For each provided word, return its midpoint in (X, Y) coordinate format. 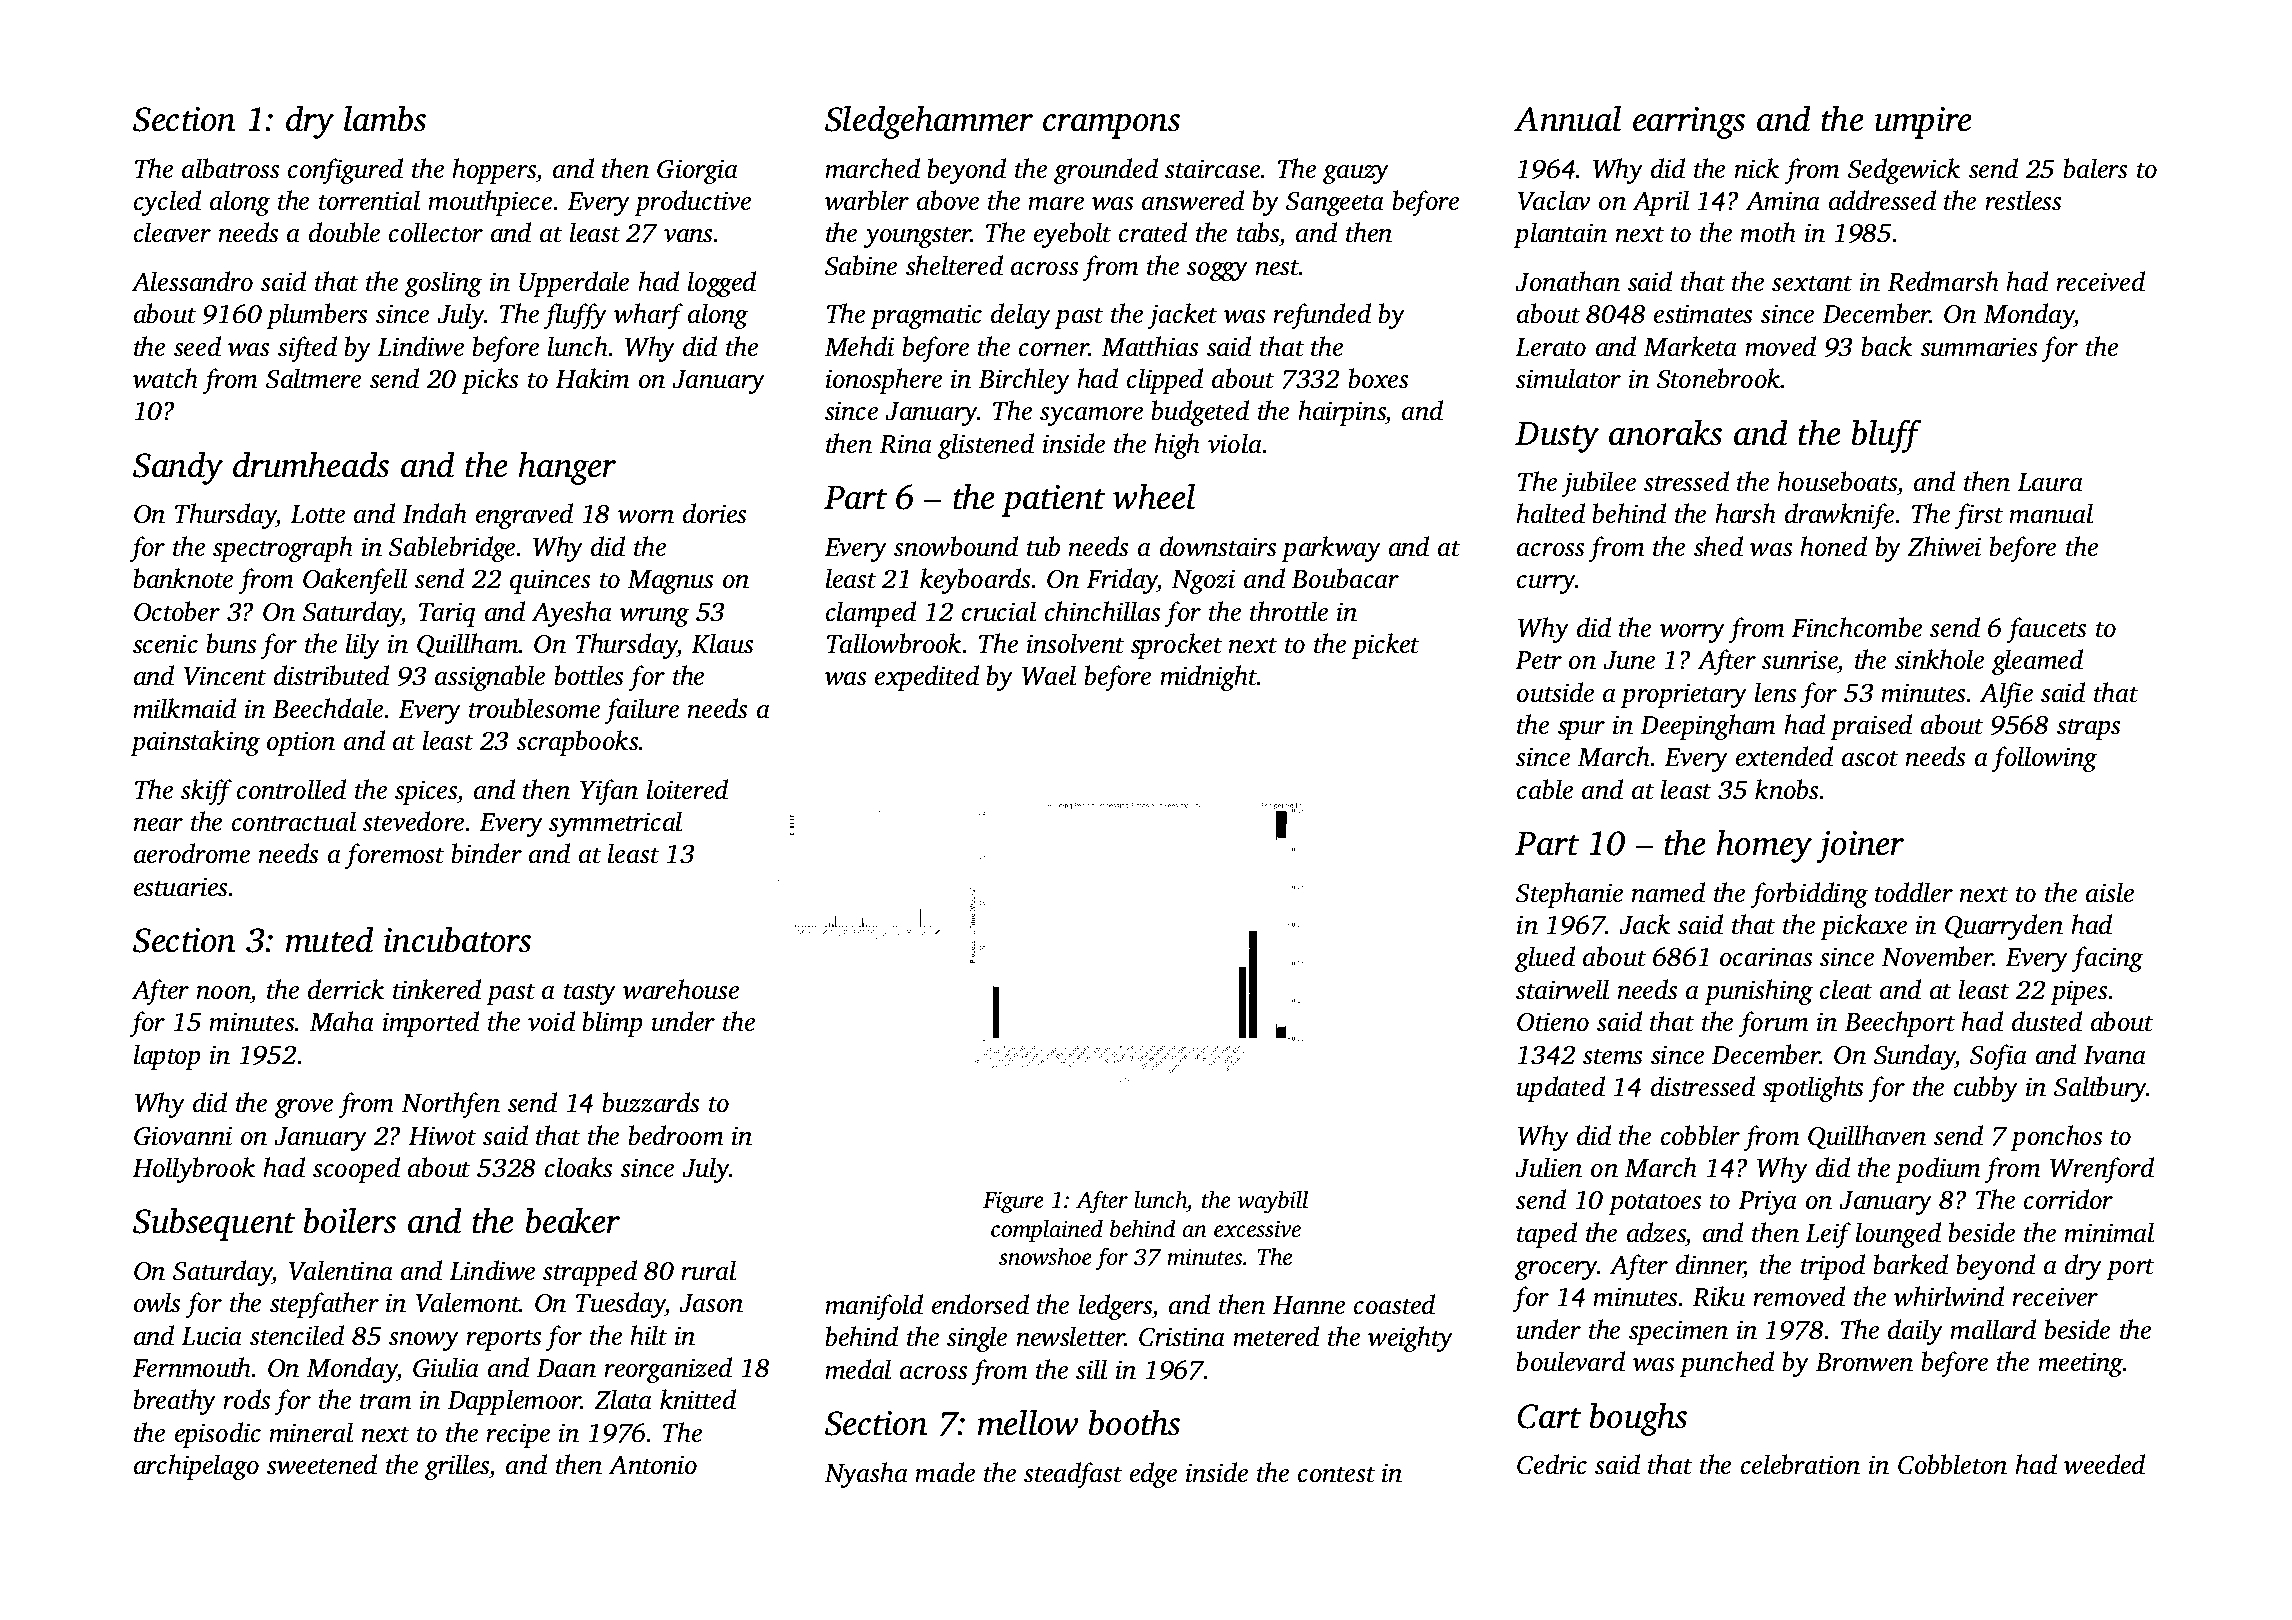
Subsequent (214, 1224)
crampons (1111, 126)
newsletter (1070, 1336)
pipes (2078, 992)
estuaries (180, 887)
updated (1561, 1089)
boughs (1638, 1419)
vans (689, 236)
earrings (1689, 123)
